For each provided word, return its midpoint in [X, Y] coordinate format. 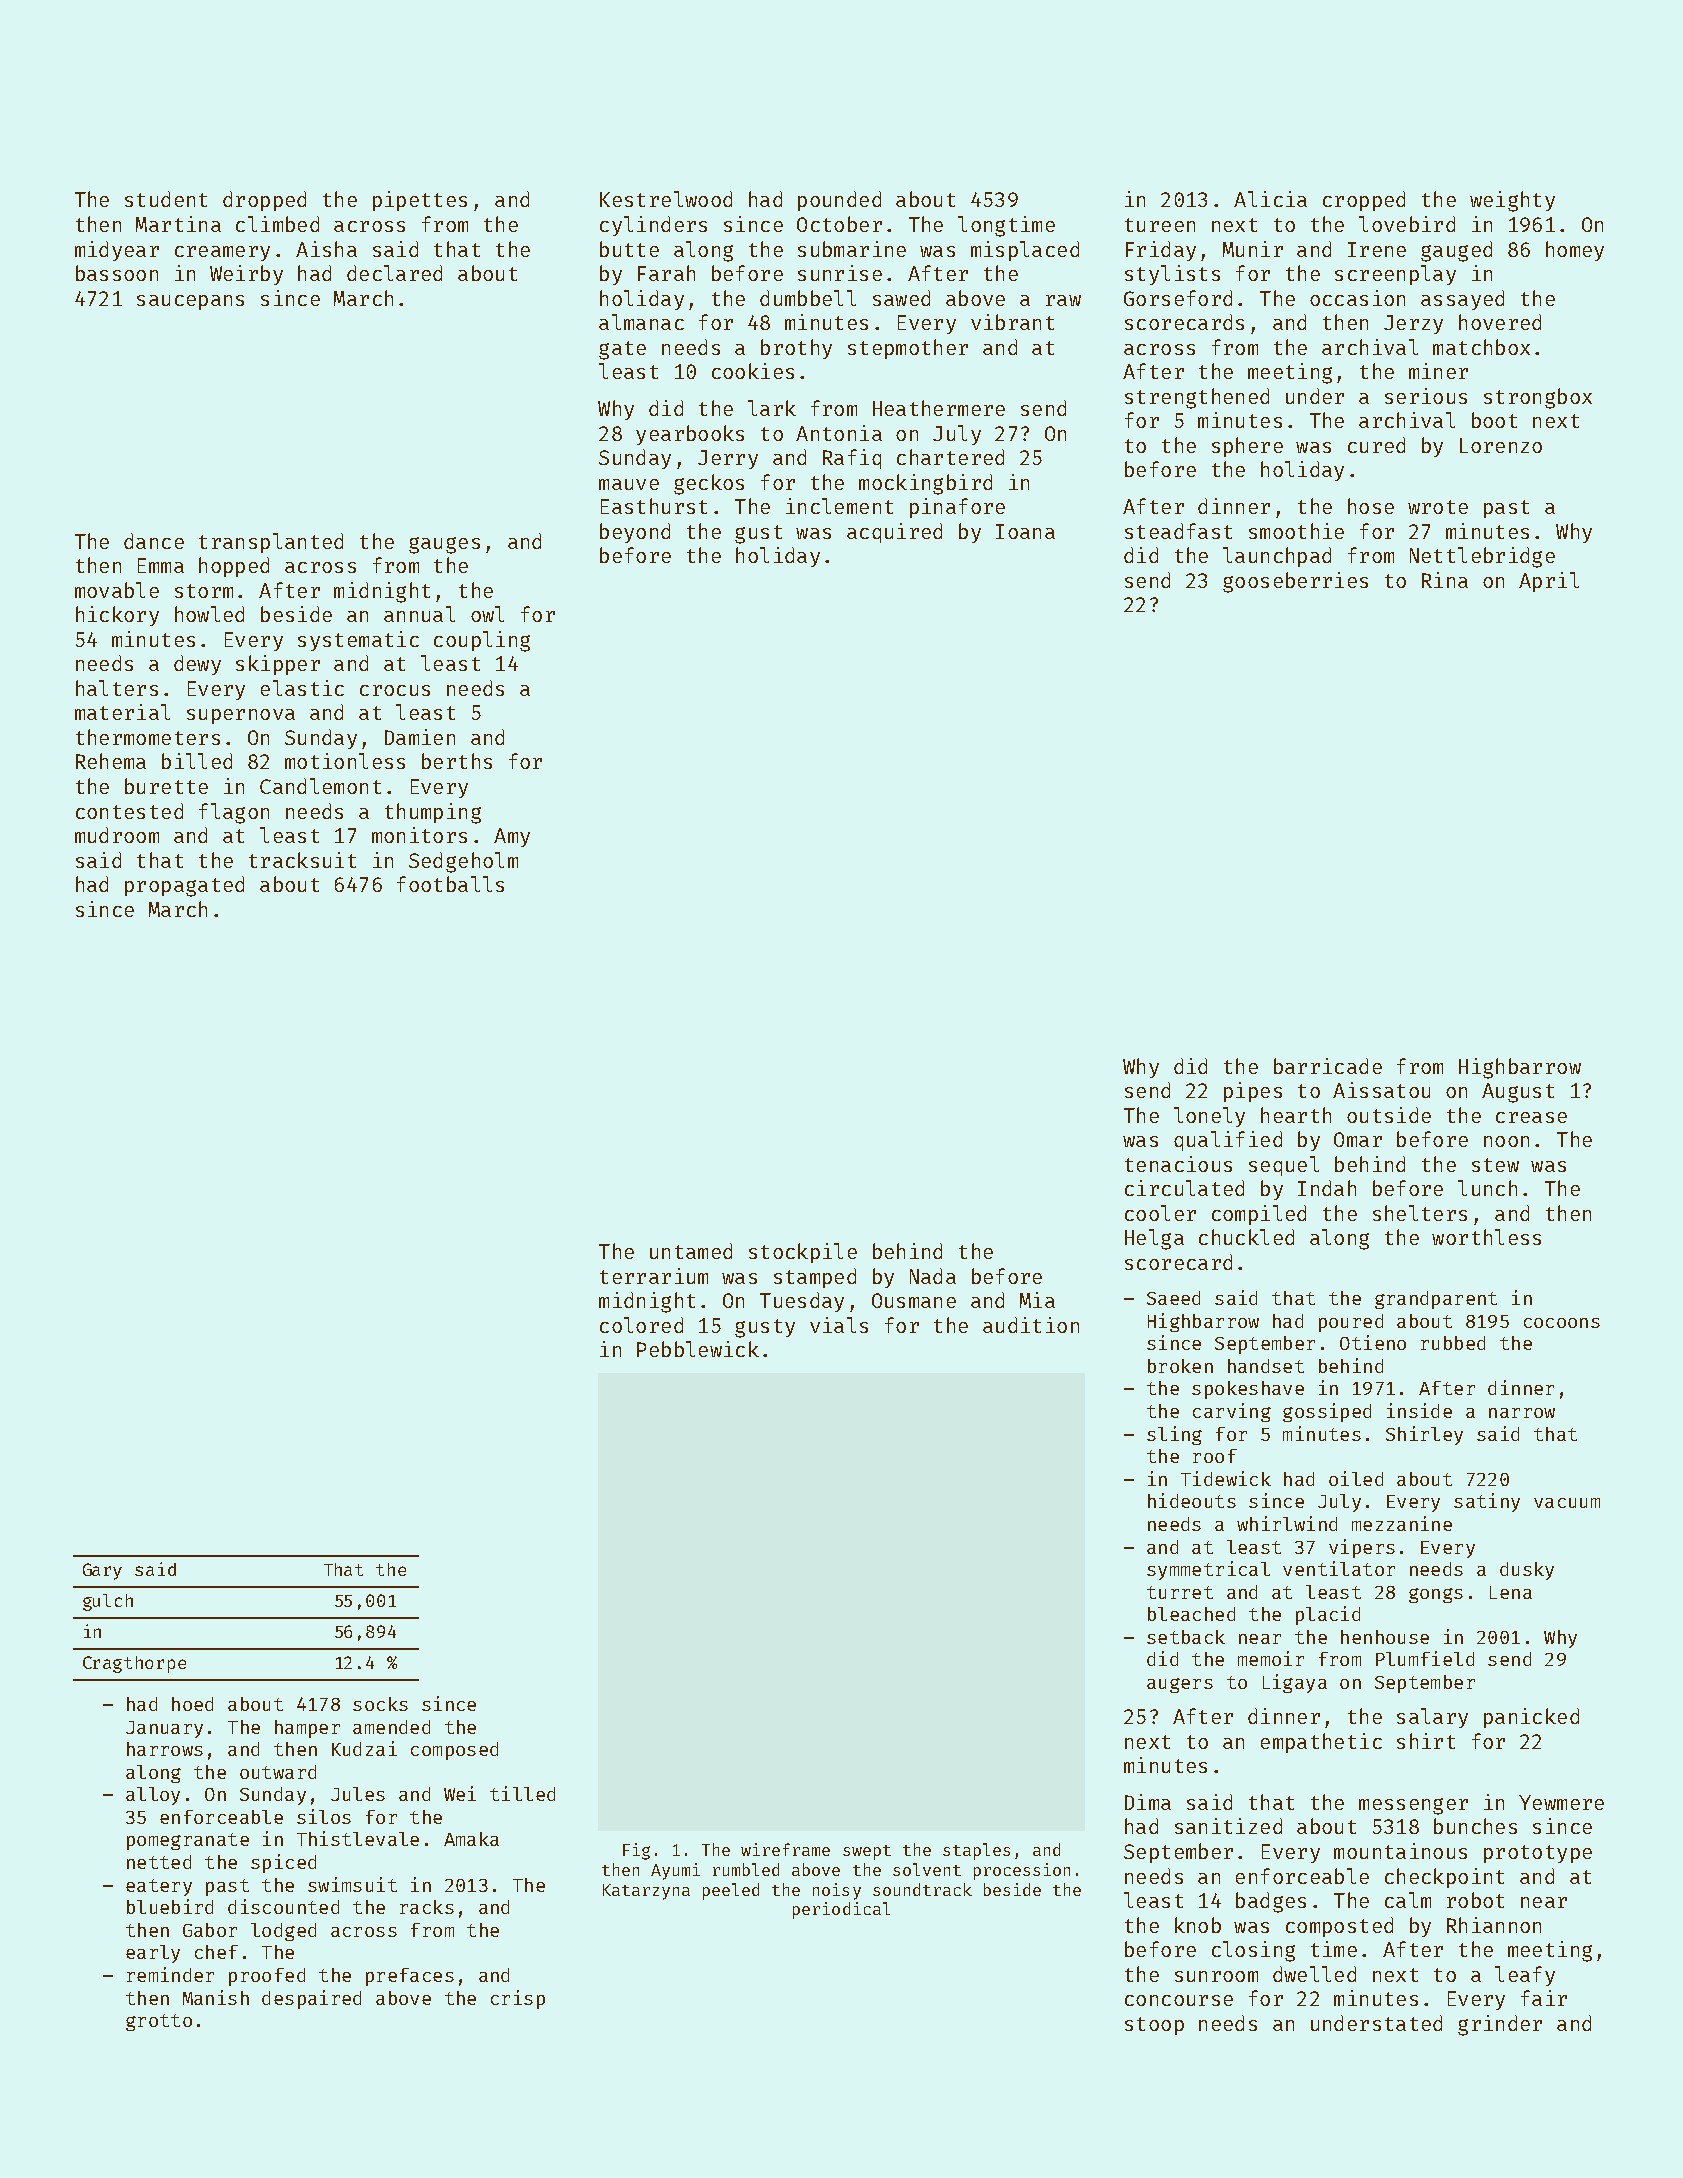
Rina [1445, 580]
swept [867, 1852]
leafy [1525, 1976]
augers [1180, 1685]
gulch [108, 1602]
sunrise [840, 273]
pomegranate [188, 1841]
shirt [1426, 1741]
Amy [512, 837]
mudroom [117, 835]
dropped [264, 201]
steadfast [1178, 531]
